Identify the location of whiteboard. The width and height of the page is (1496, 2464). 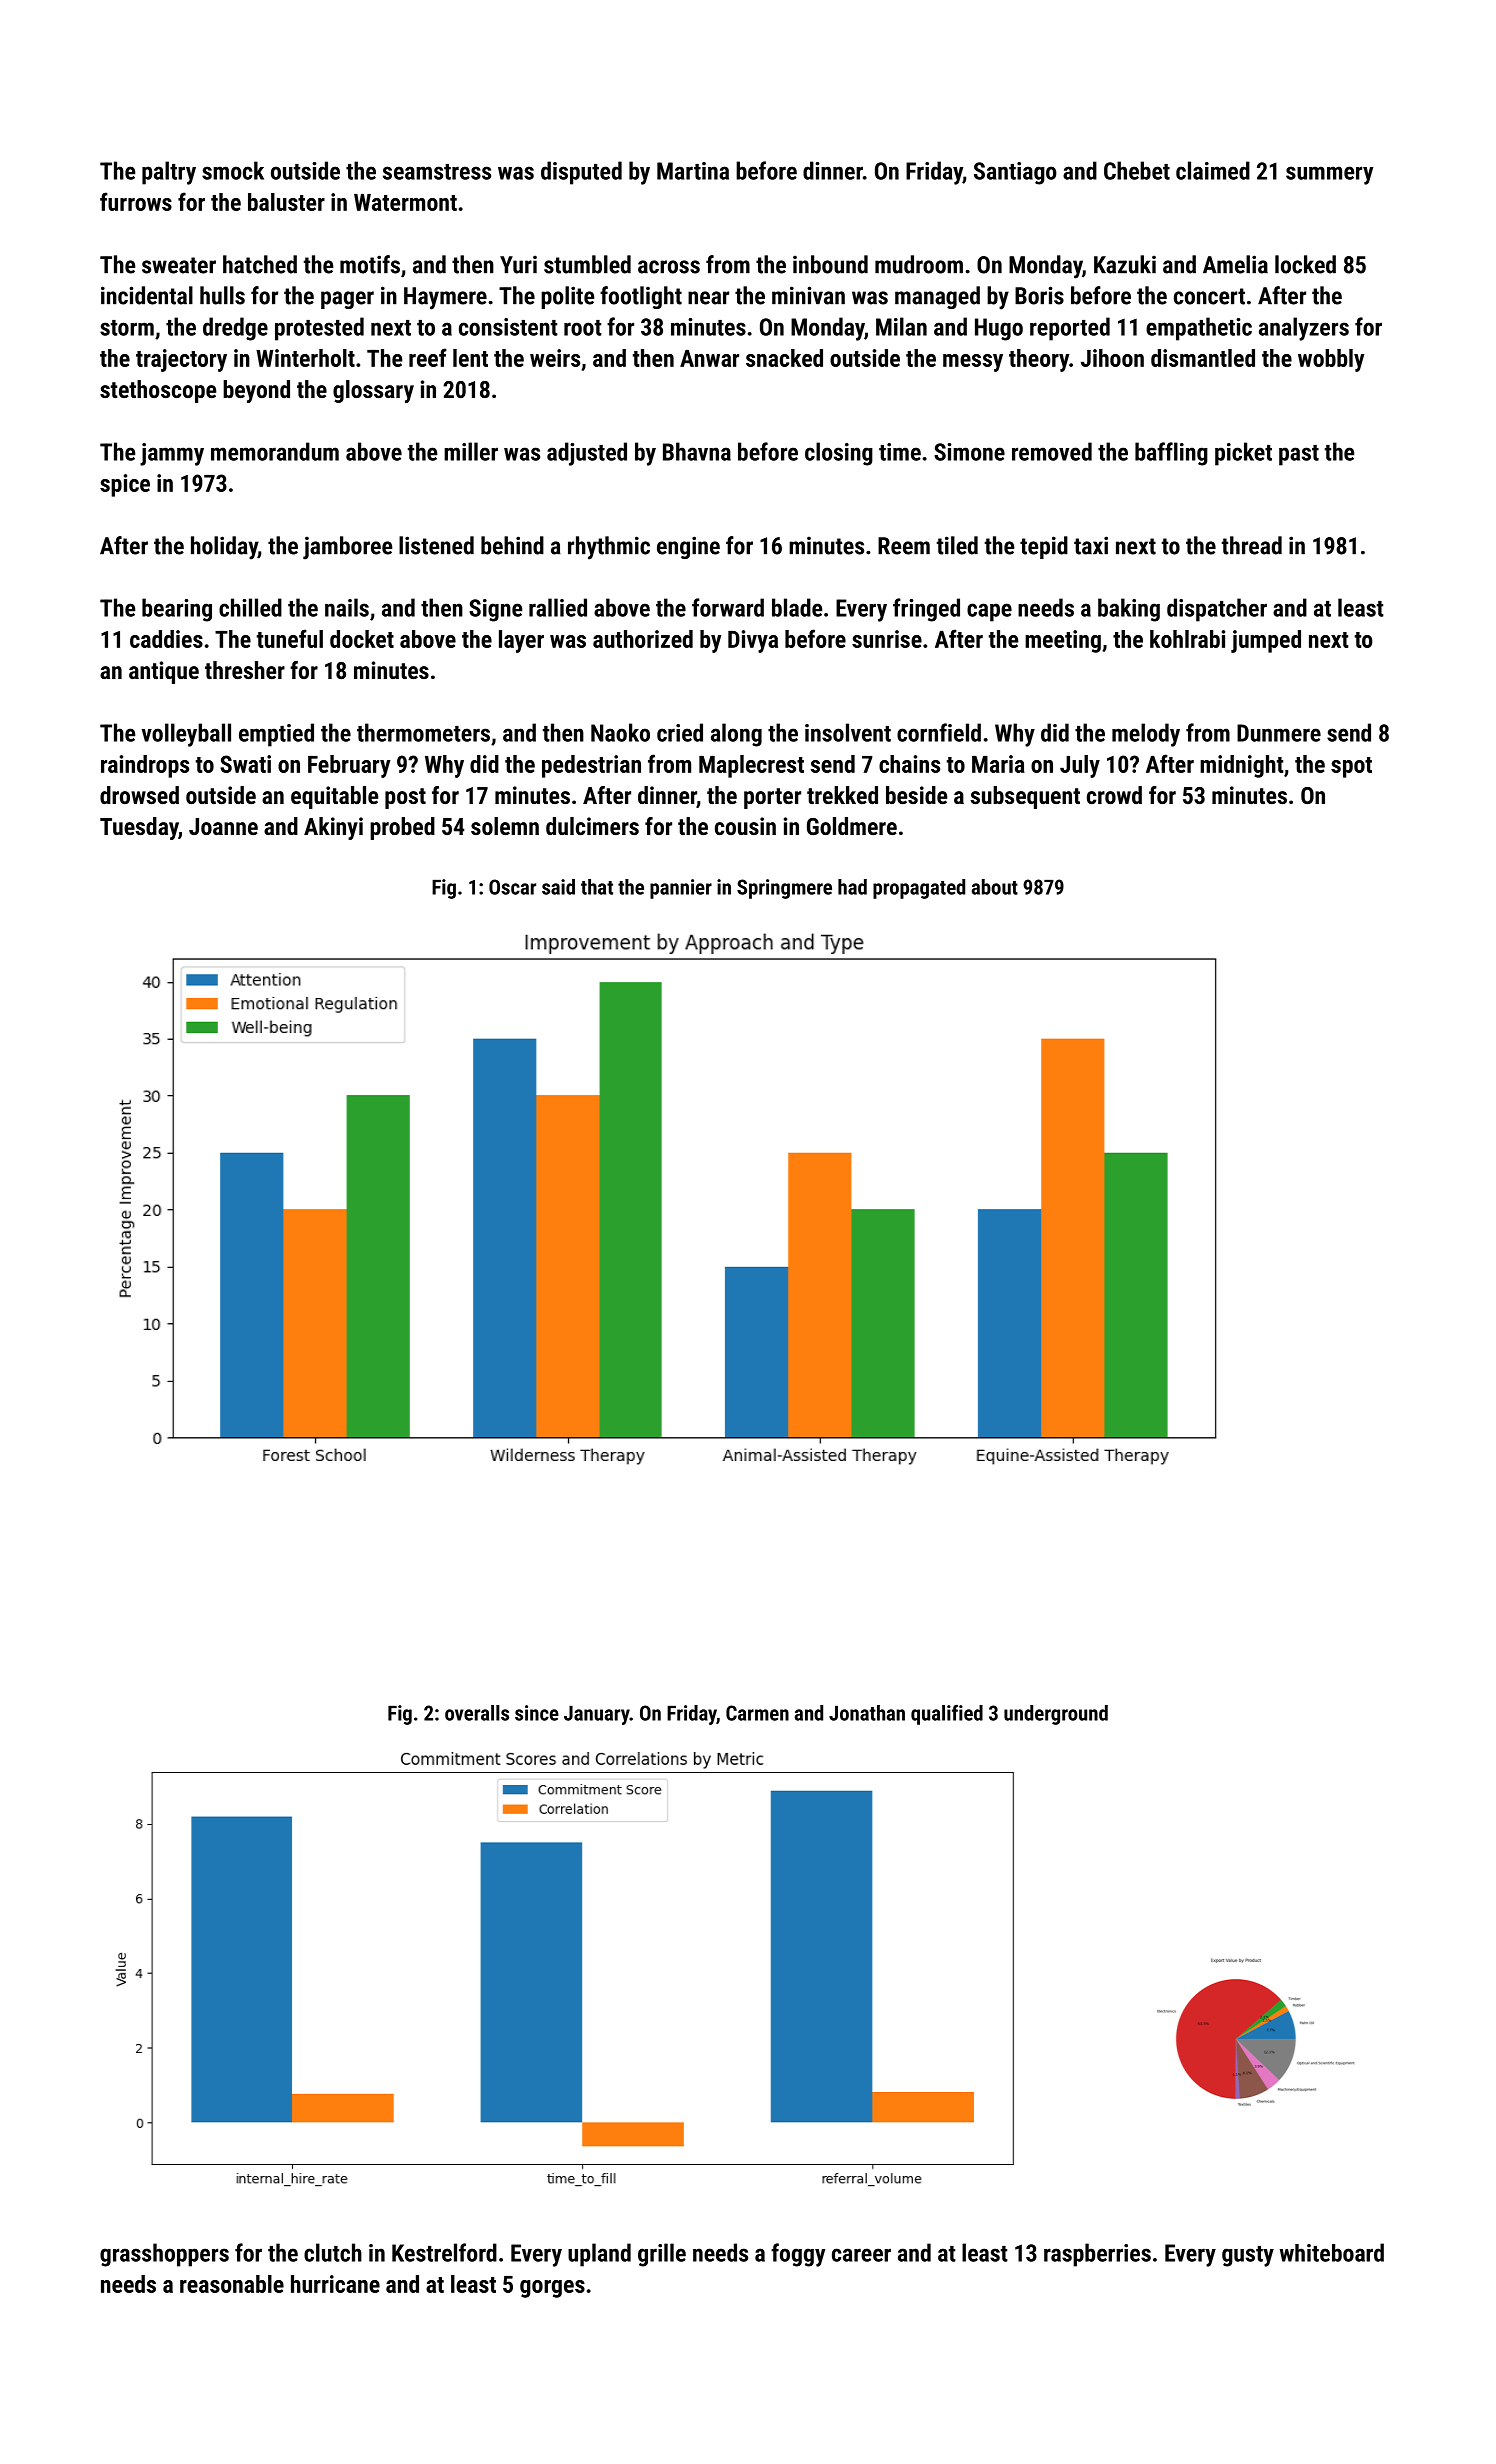
(1332, 2252).
